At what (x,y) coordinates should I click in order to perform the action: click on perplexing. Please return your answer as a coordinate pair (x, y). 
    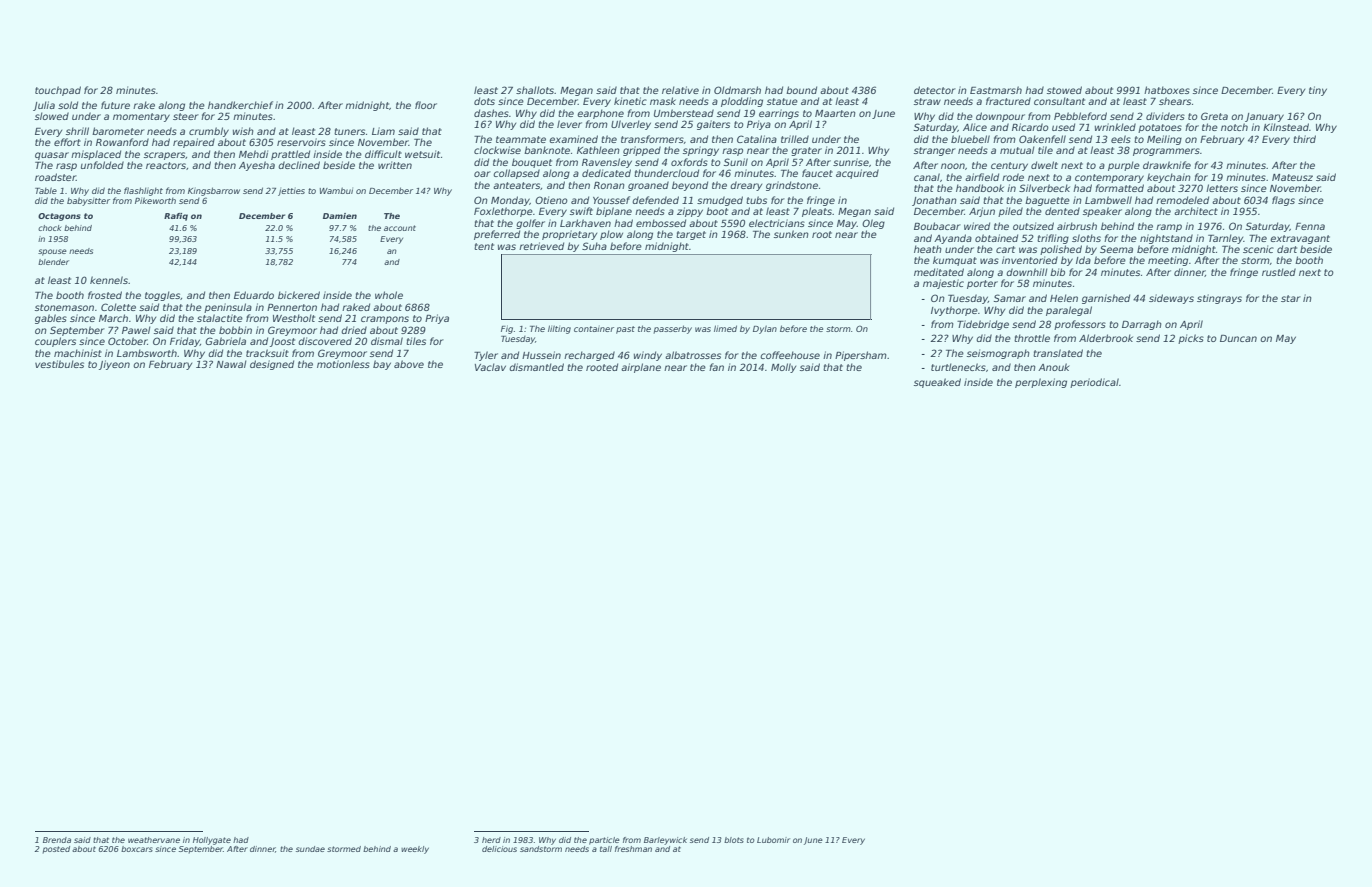
    Looking at the image, I should click on (1041, 383).
